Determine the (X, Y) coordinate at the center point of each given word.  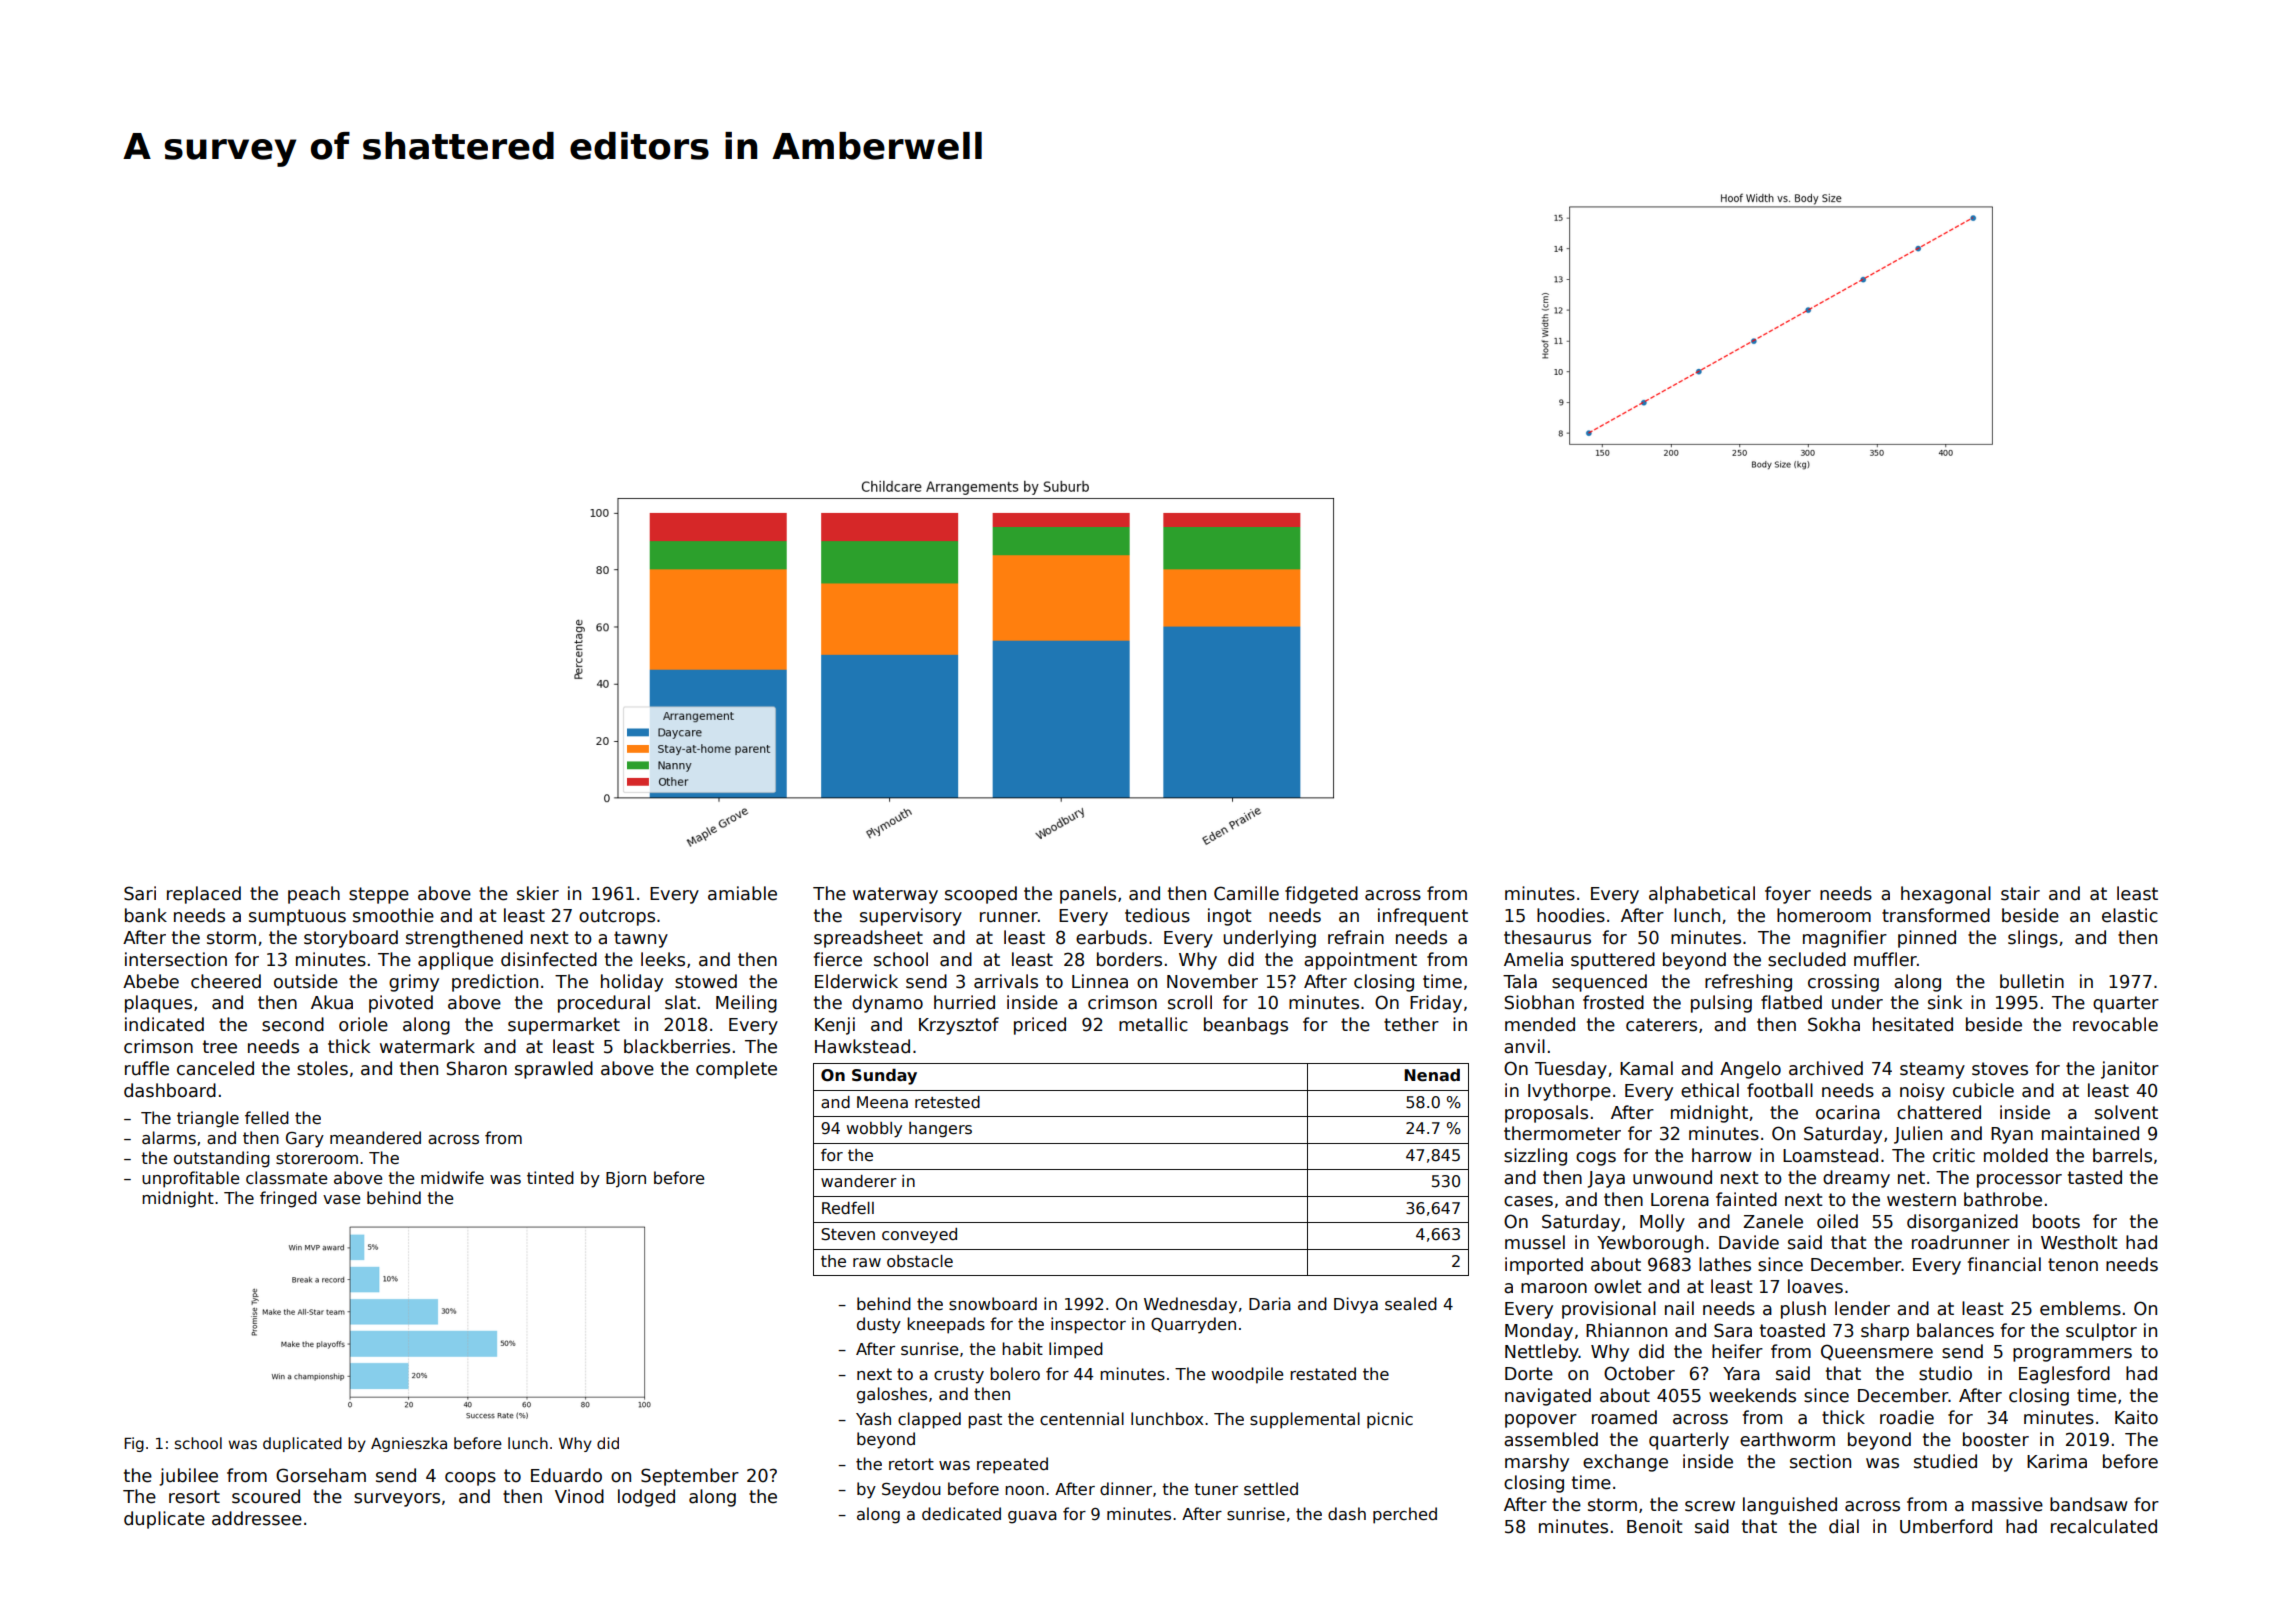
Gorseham (321, 1475)
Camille (1246, 893)
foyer (1788, 895)
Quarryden (1193, 1325)
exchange (1625, 1463)
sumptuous (297, 917)
